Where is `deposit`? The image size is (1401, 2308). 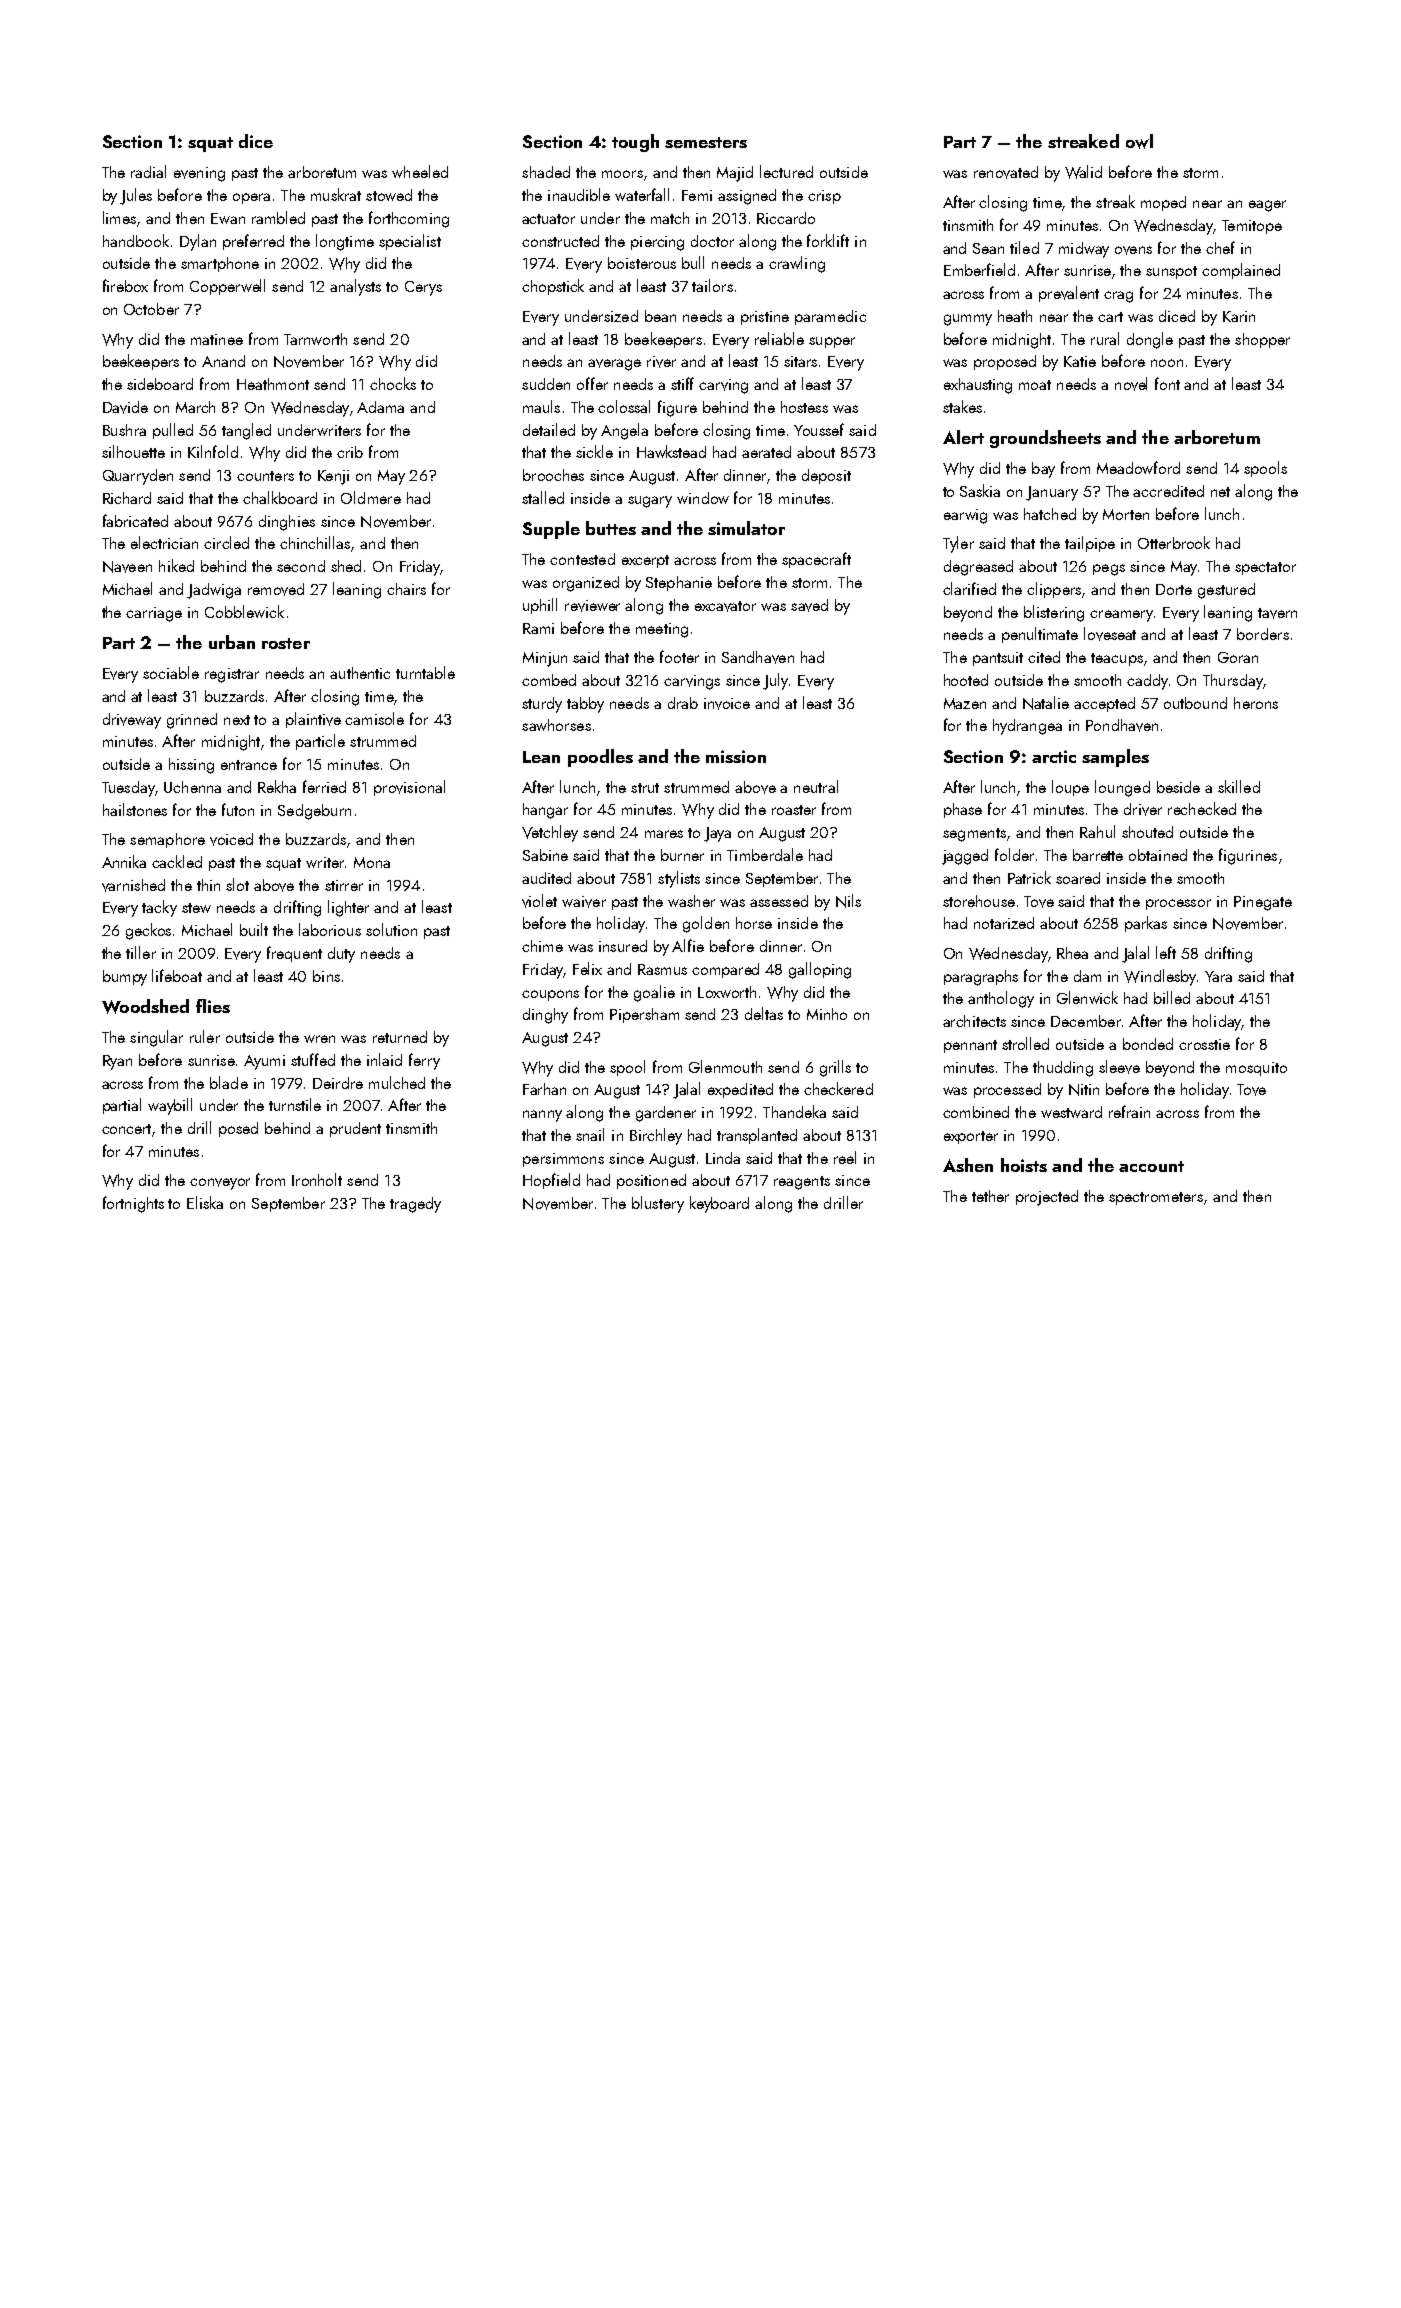
deposit is located at coordinates (826, 476).
